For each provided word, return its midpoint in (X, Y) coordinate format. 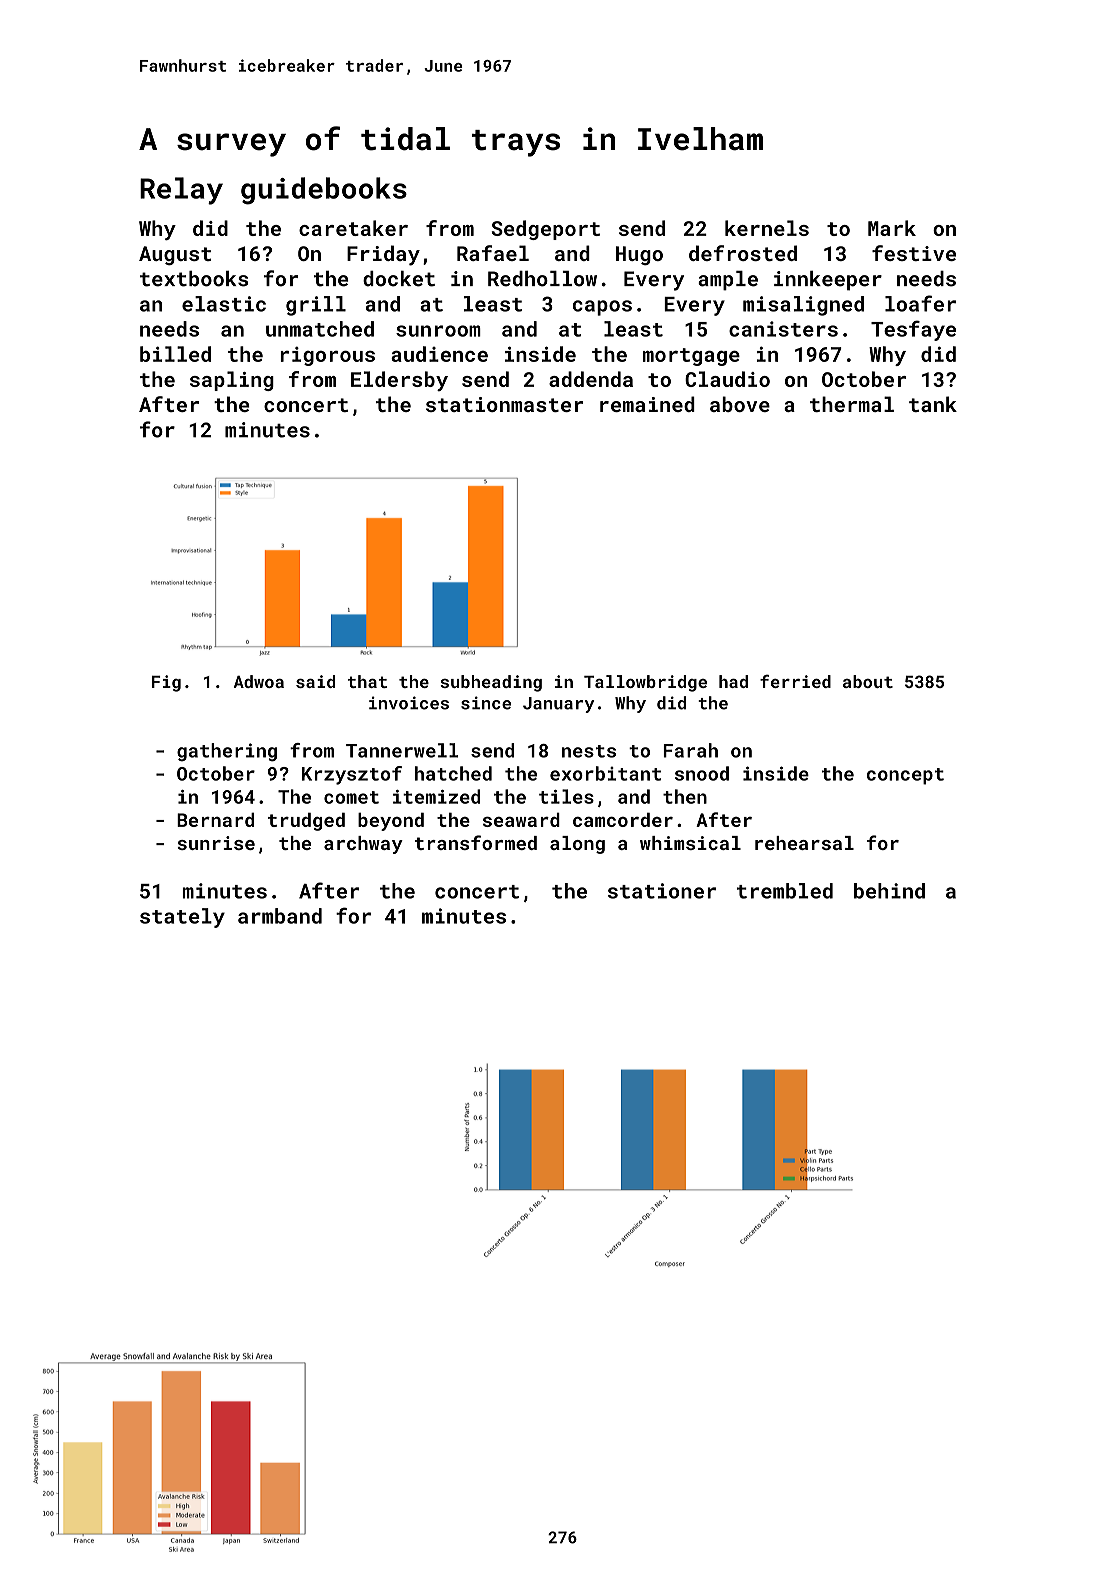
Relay (181, 191)
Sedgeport (546, 230)
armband (280, 916)
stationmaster (504, 404)
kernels (767, 228)
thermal (852, 404)
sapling (232, 381)
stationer (662, 891)
